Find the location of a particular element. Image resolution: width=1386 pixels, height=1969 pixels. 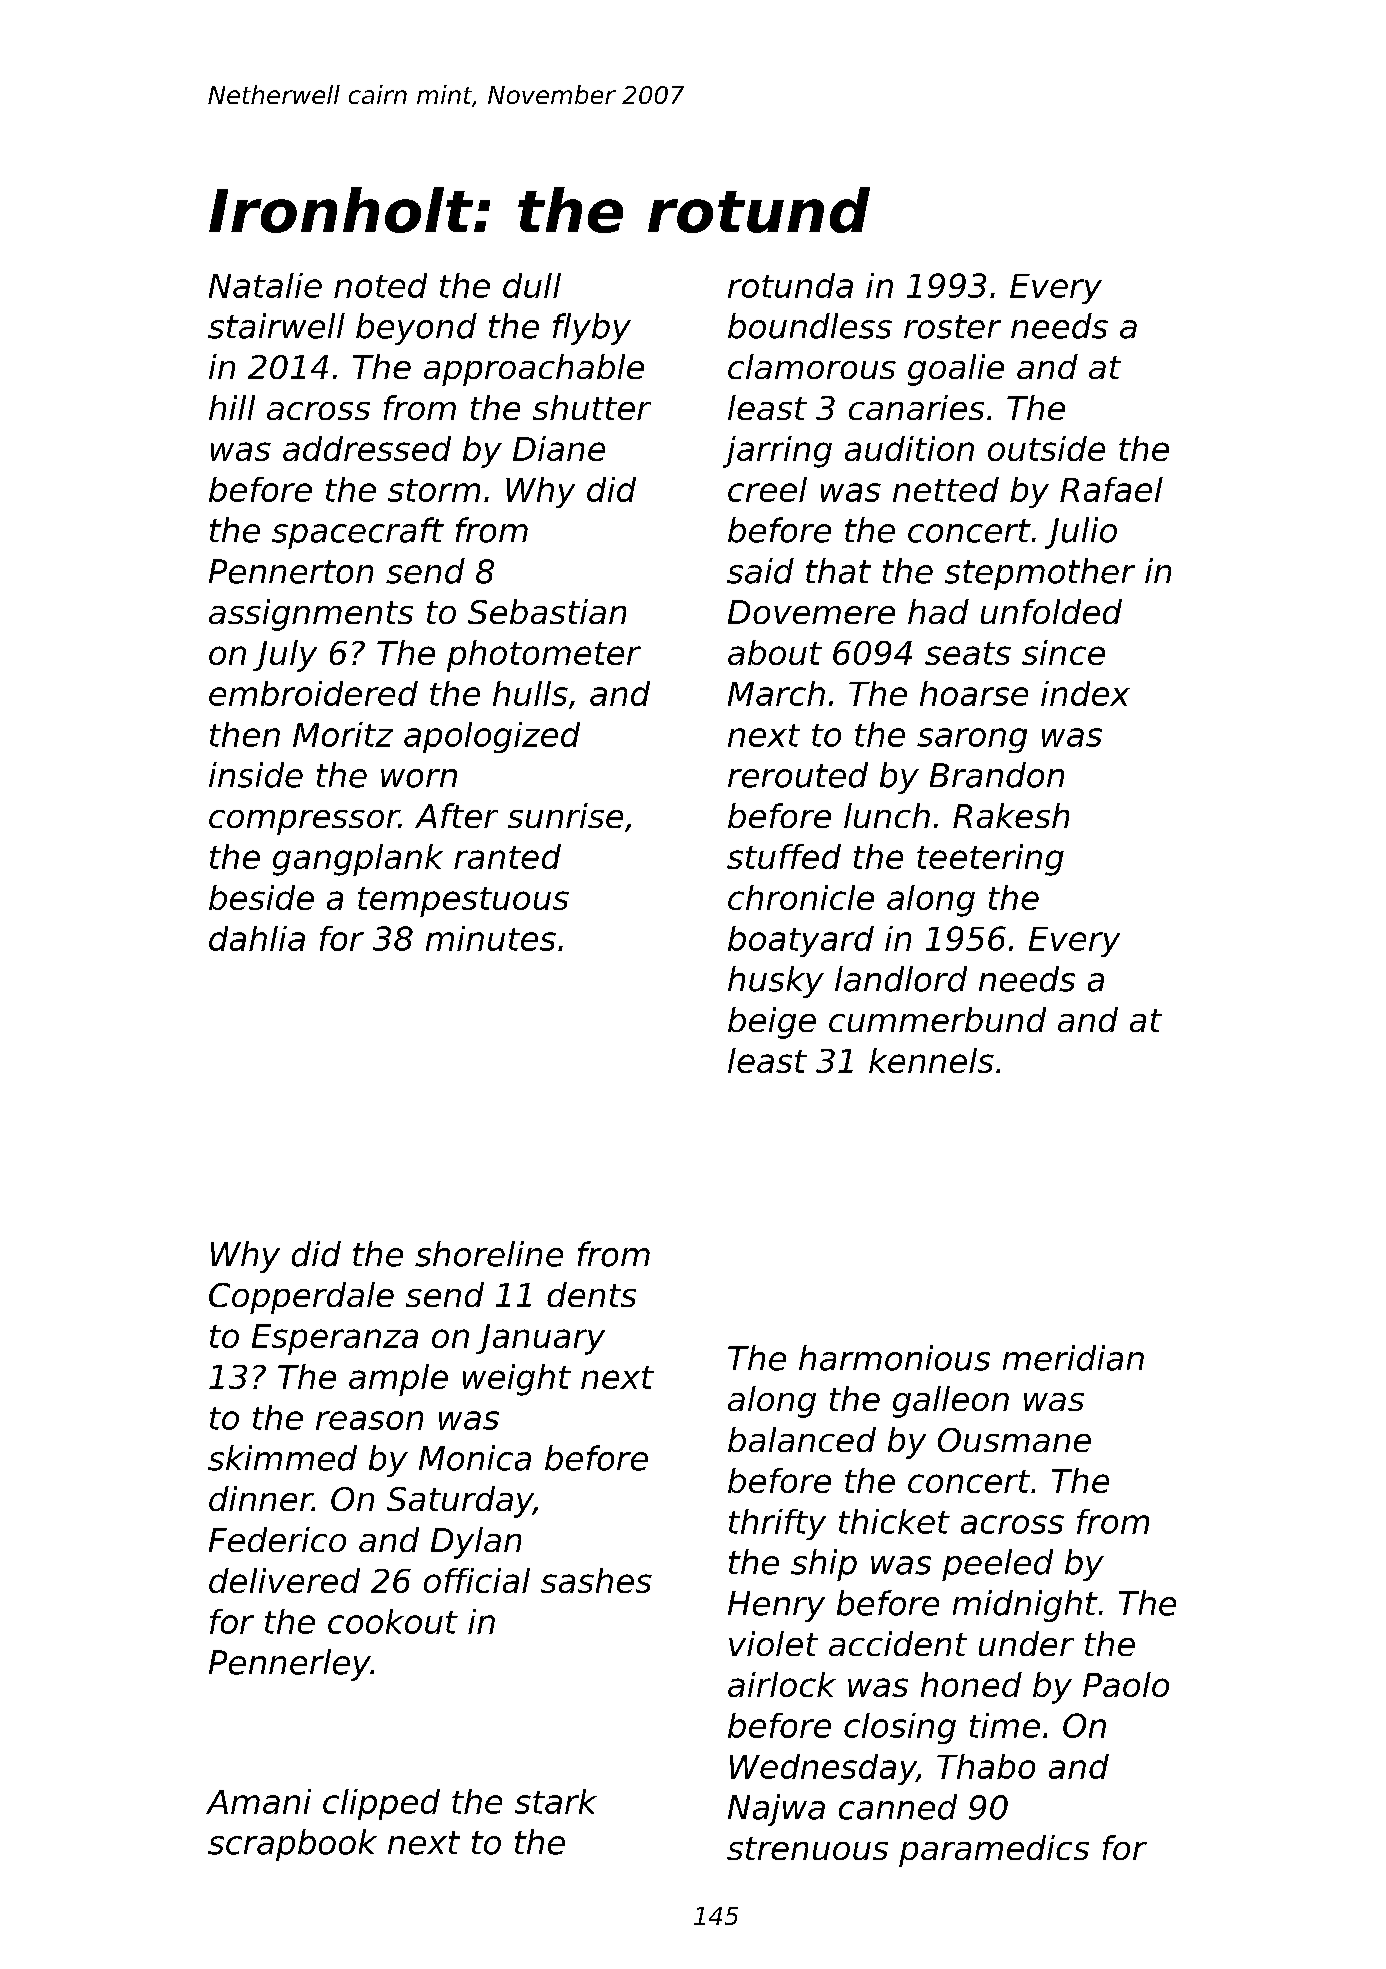

clipped is located at coordinates (381, 1804).
